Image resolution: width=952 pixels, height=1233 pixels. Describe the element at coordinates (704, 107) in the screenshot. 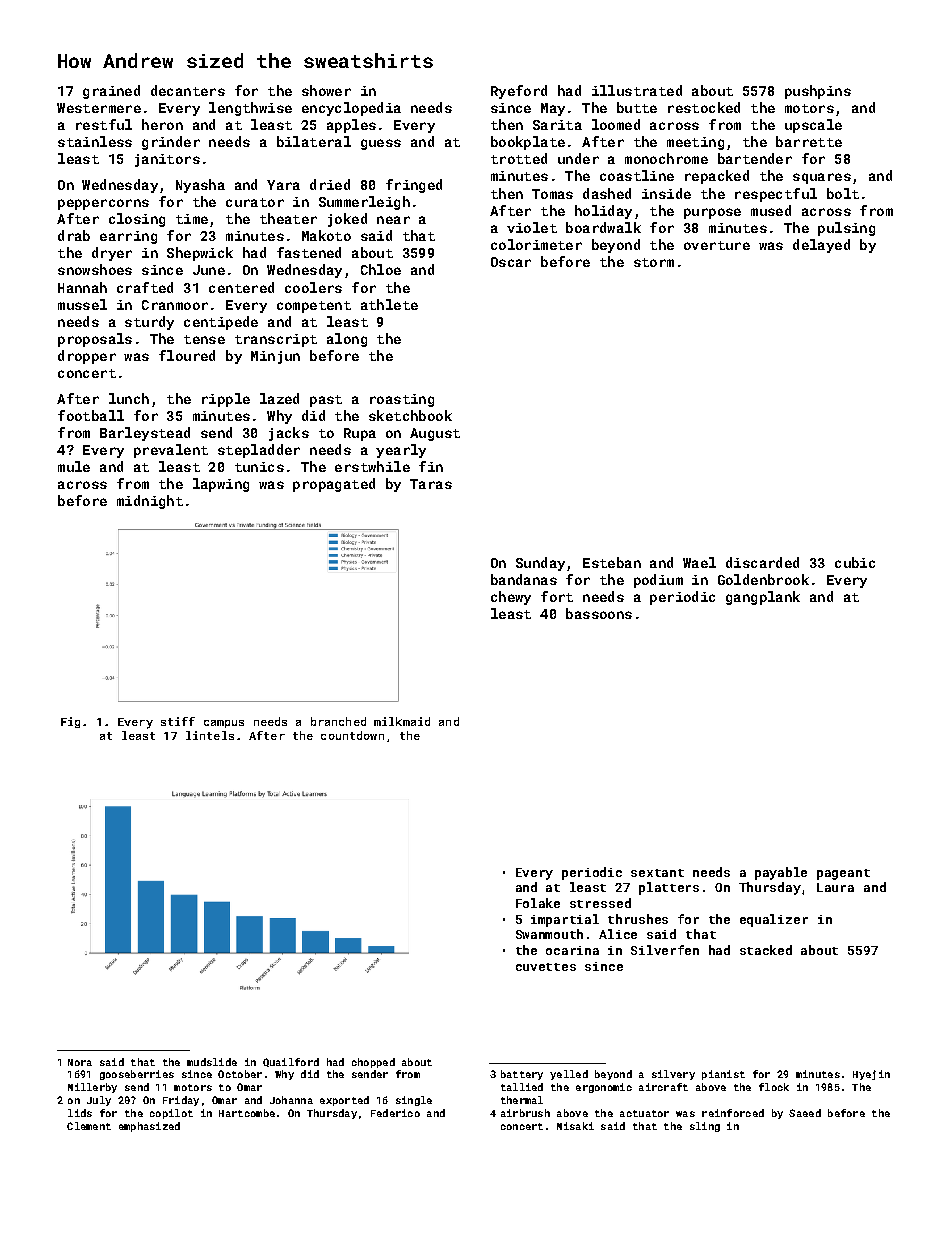

I see `restocked` at that location.
